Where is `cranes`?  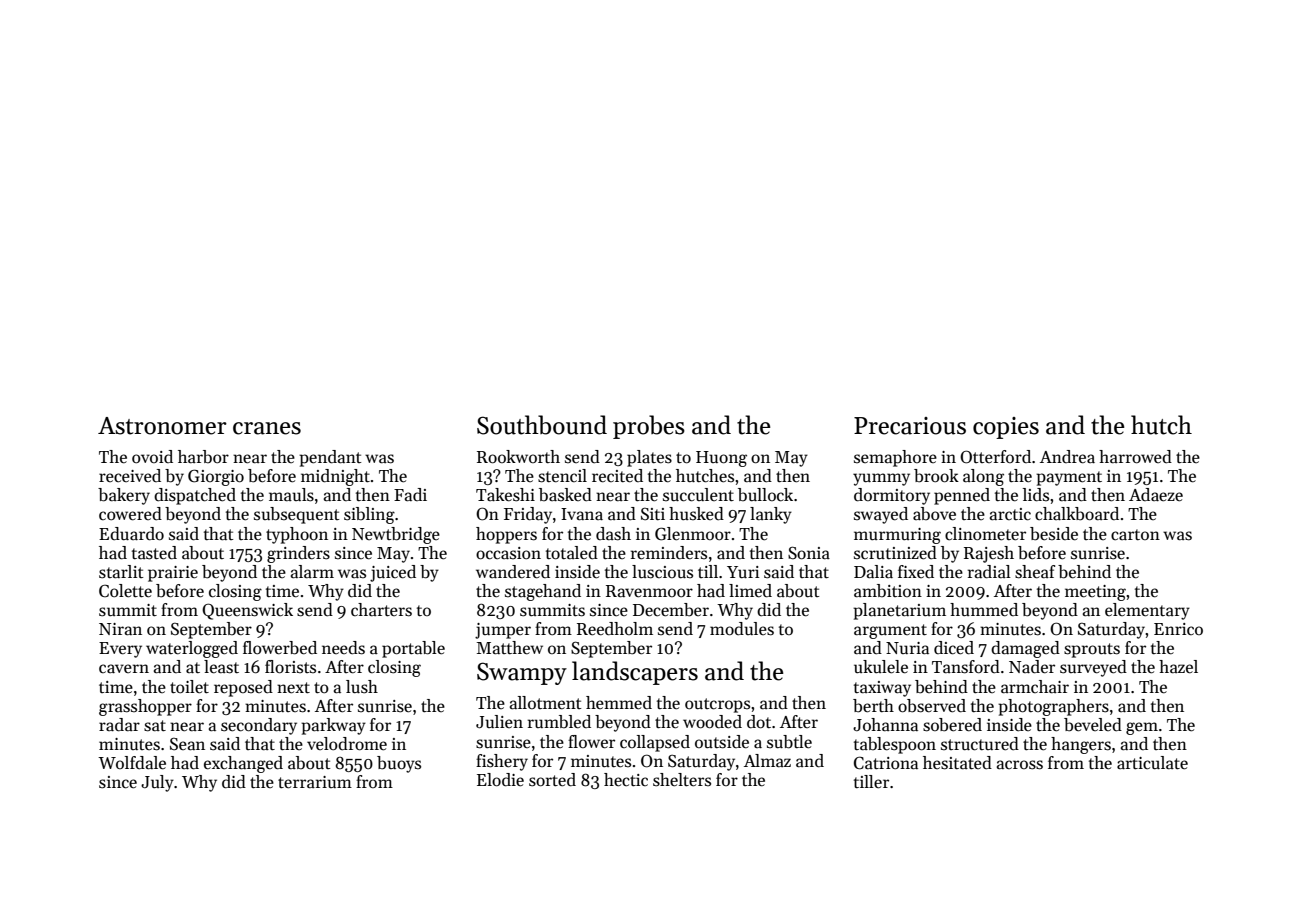
cranes is located at coordinates (267, 428).
